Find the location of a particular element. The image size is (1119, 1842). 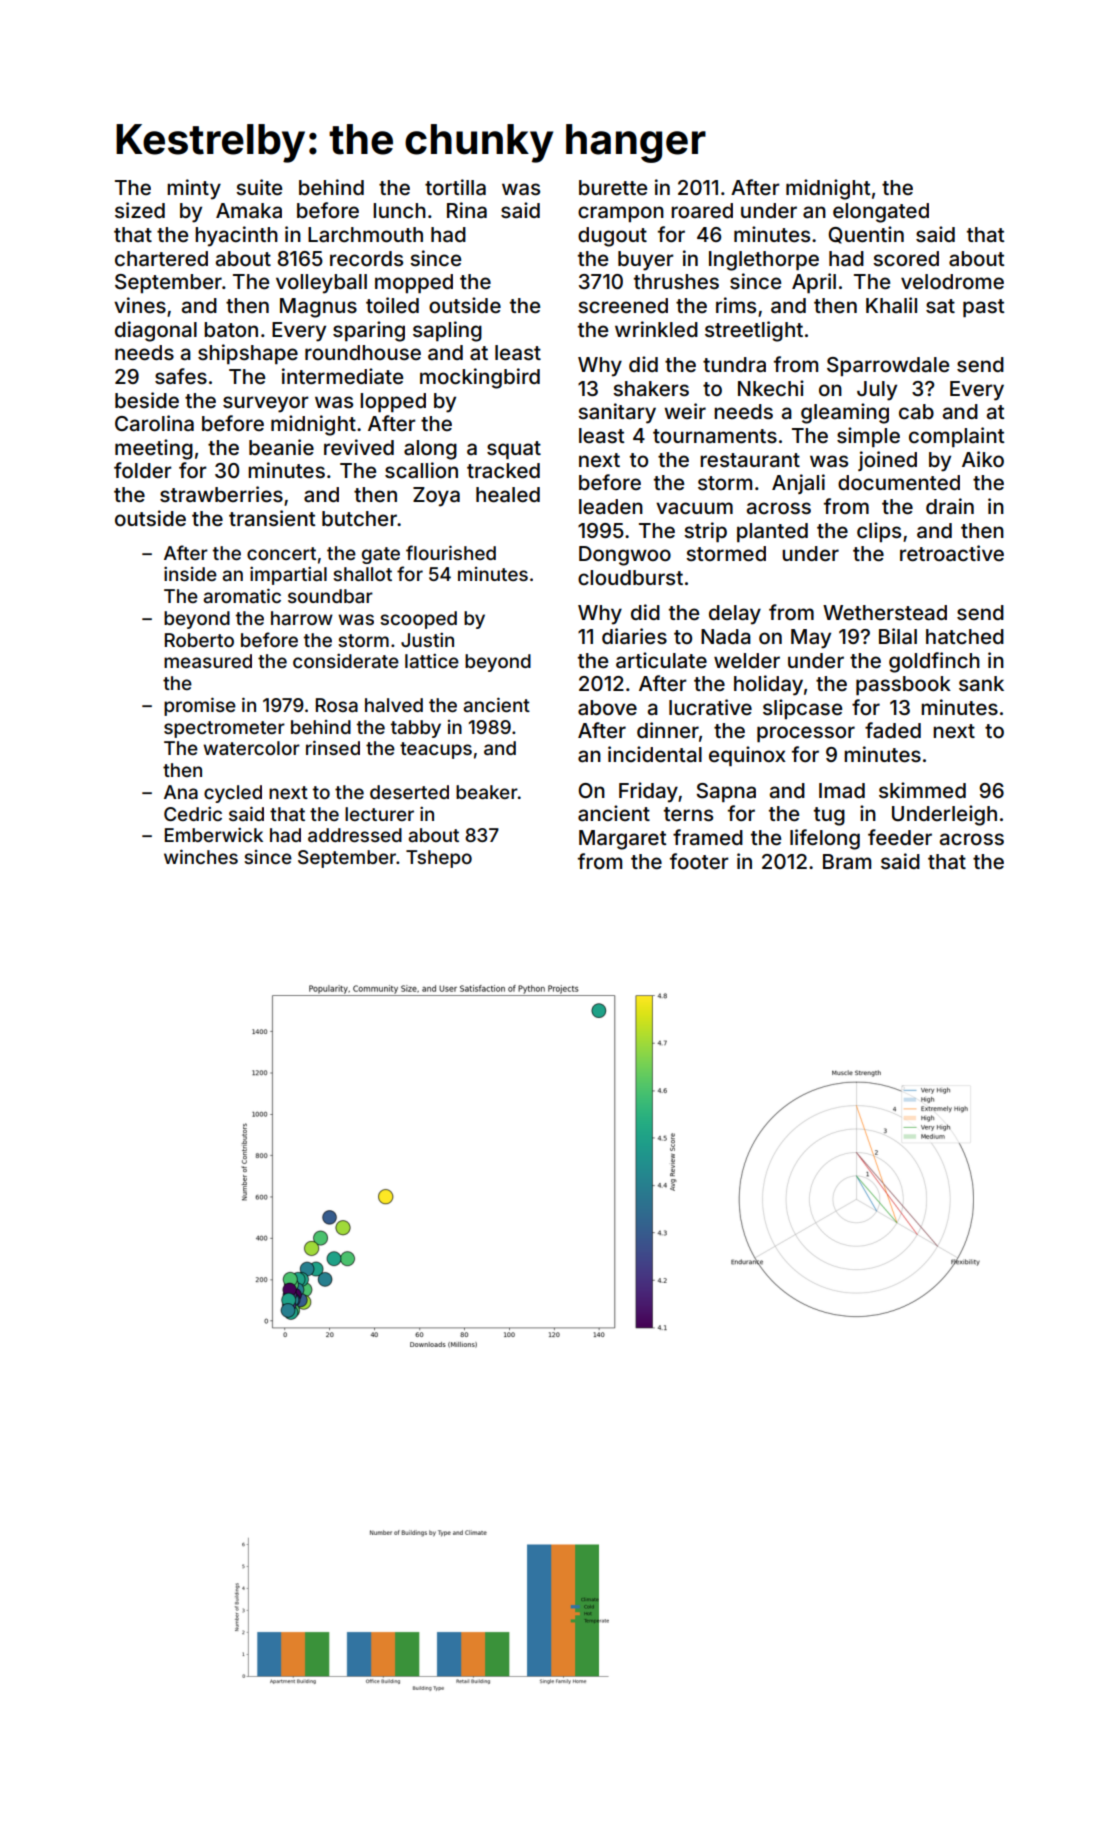

articulate is located at coordinates (661, 660).
